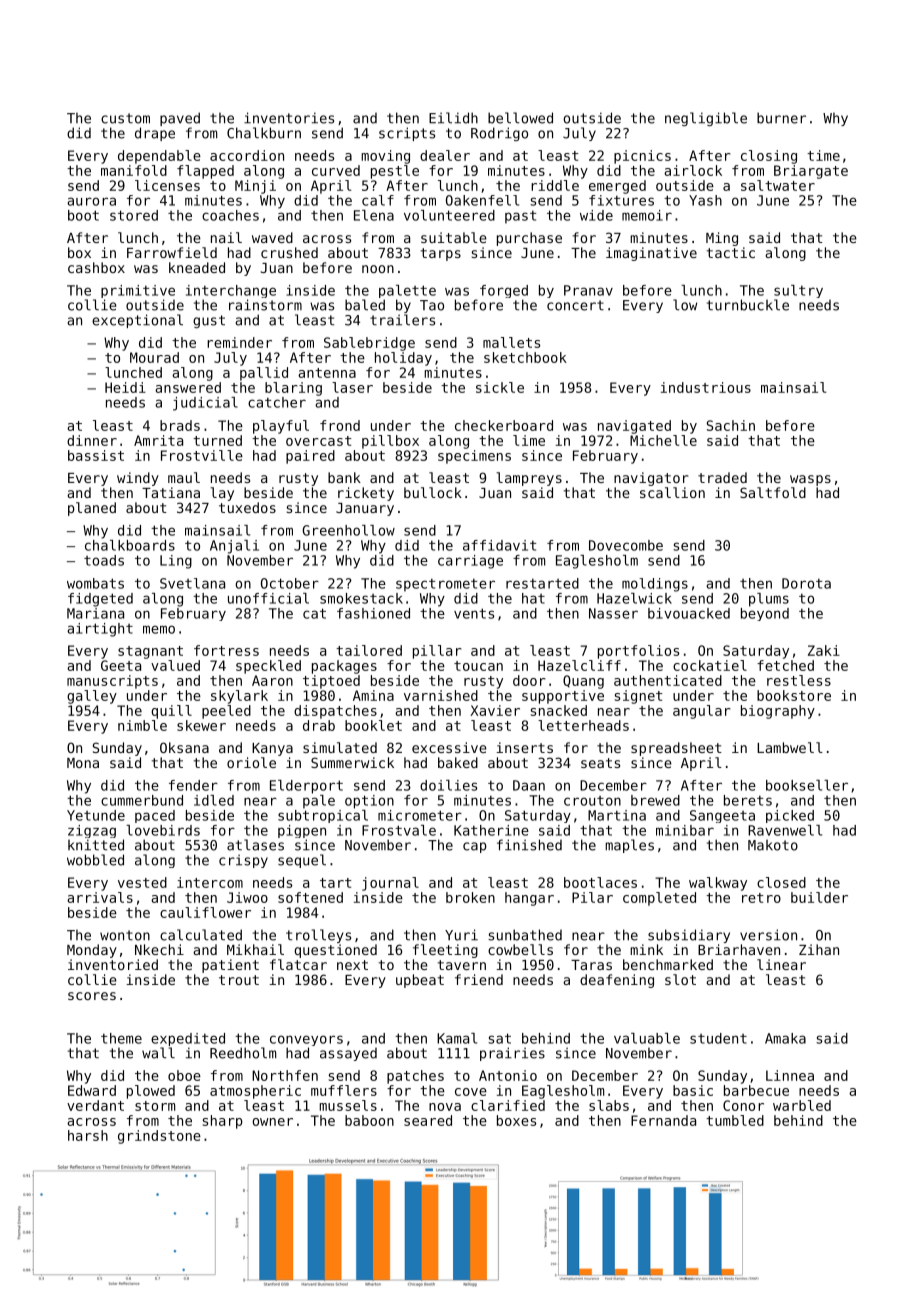 The height and width of the screenshot is (1308, 924). What do you see at coordinates (474, 457) in the screenshot?
I see `specimens` at bounding box center [474, 457].
